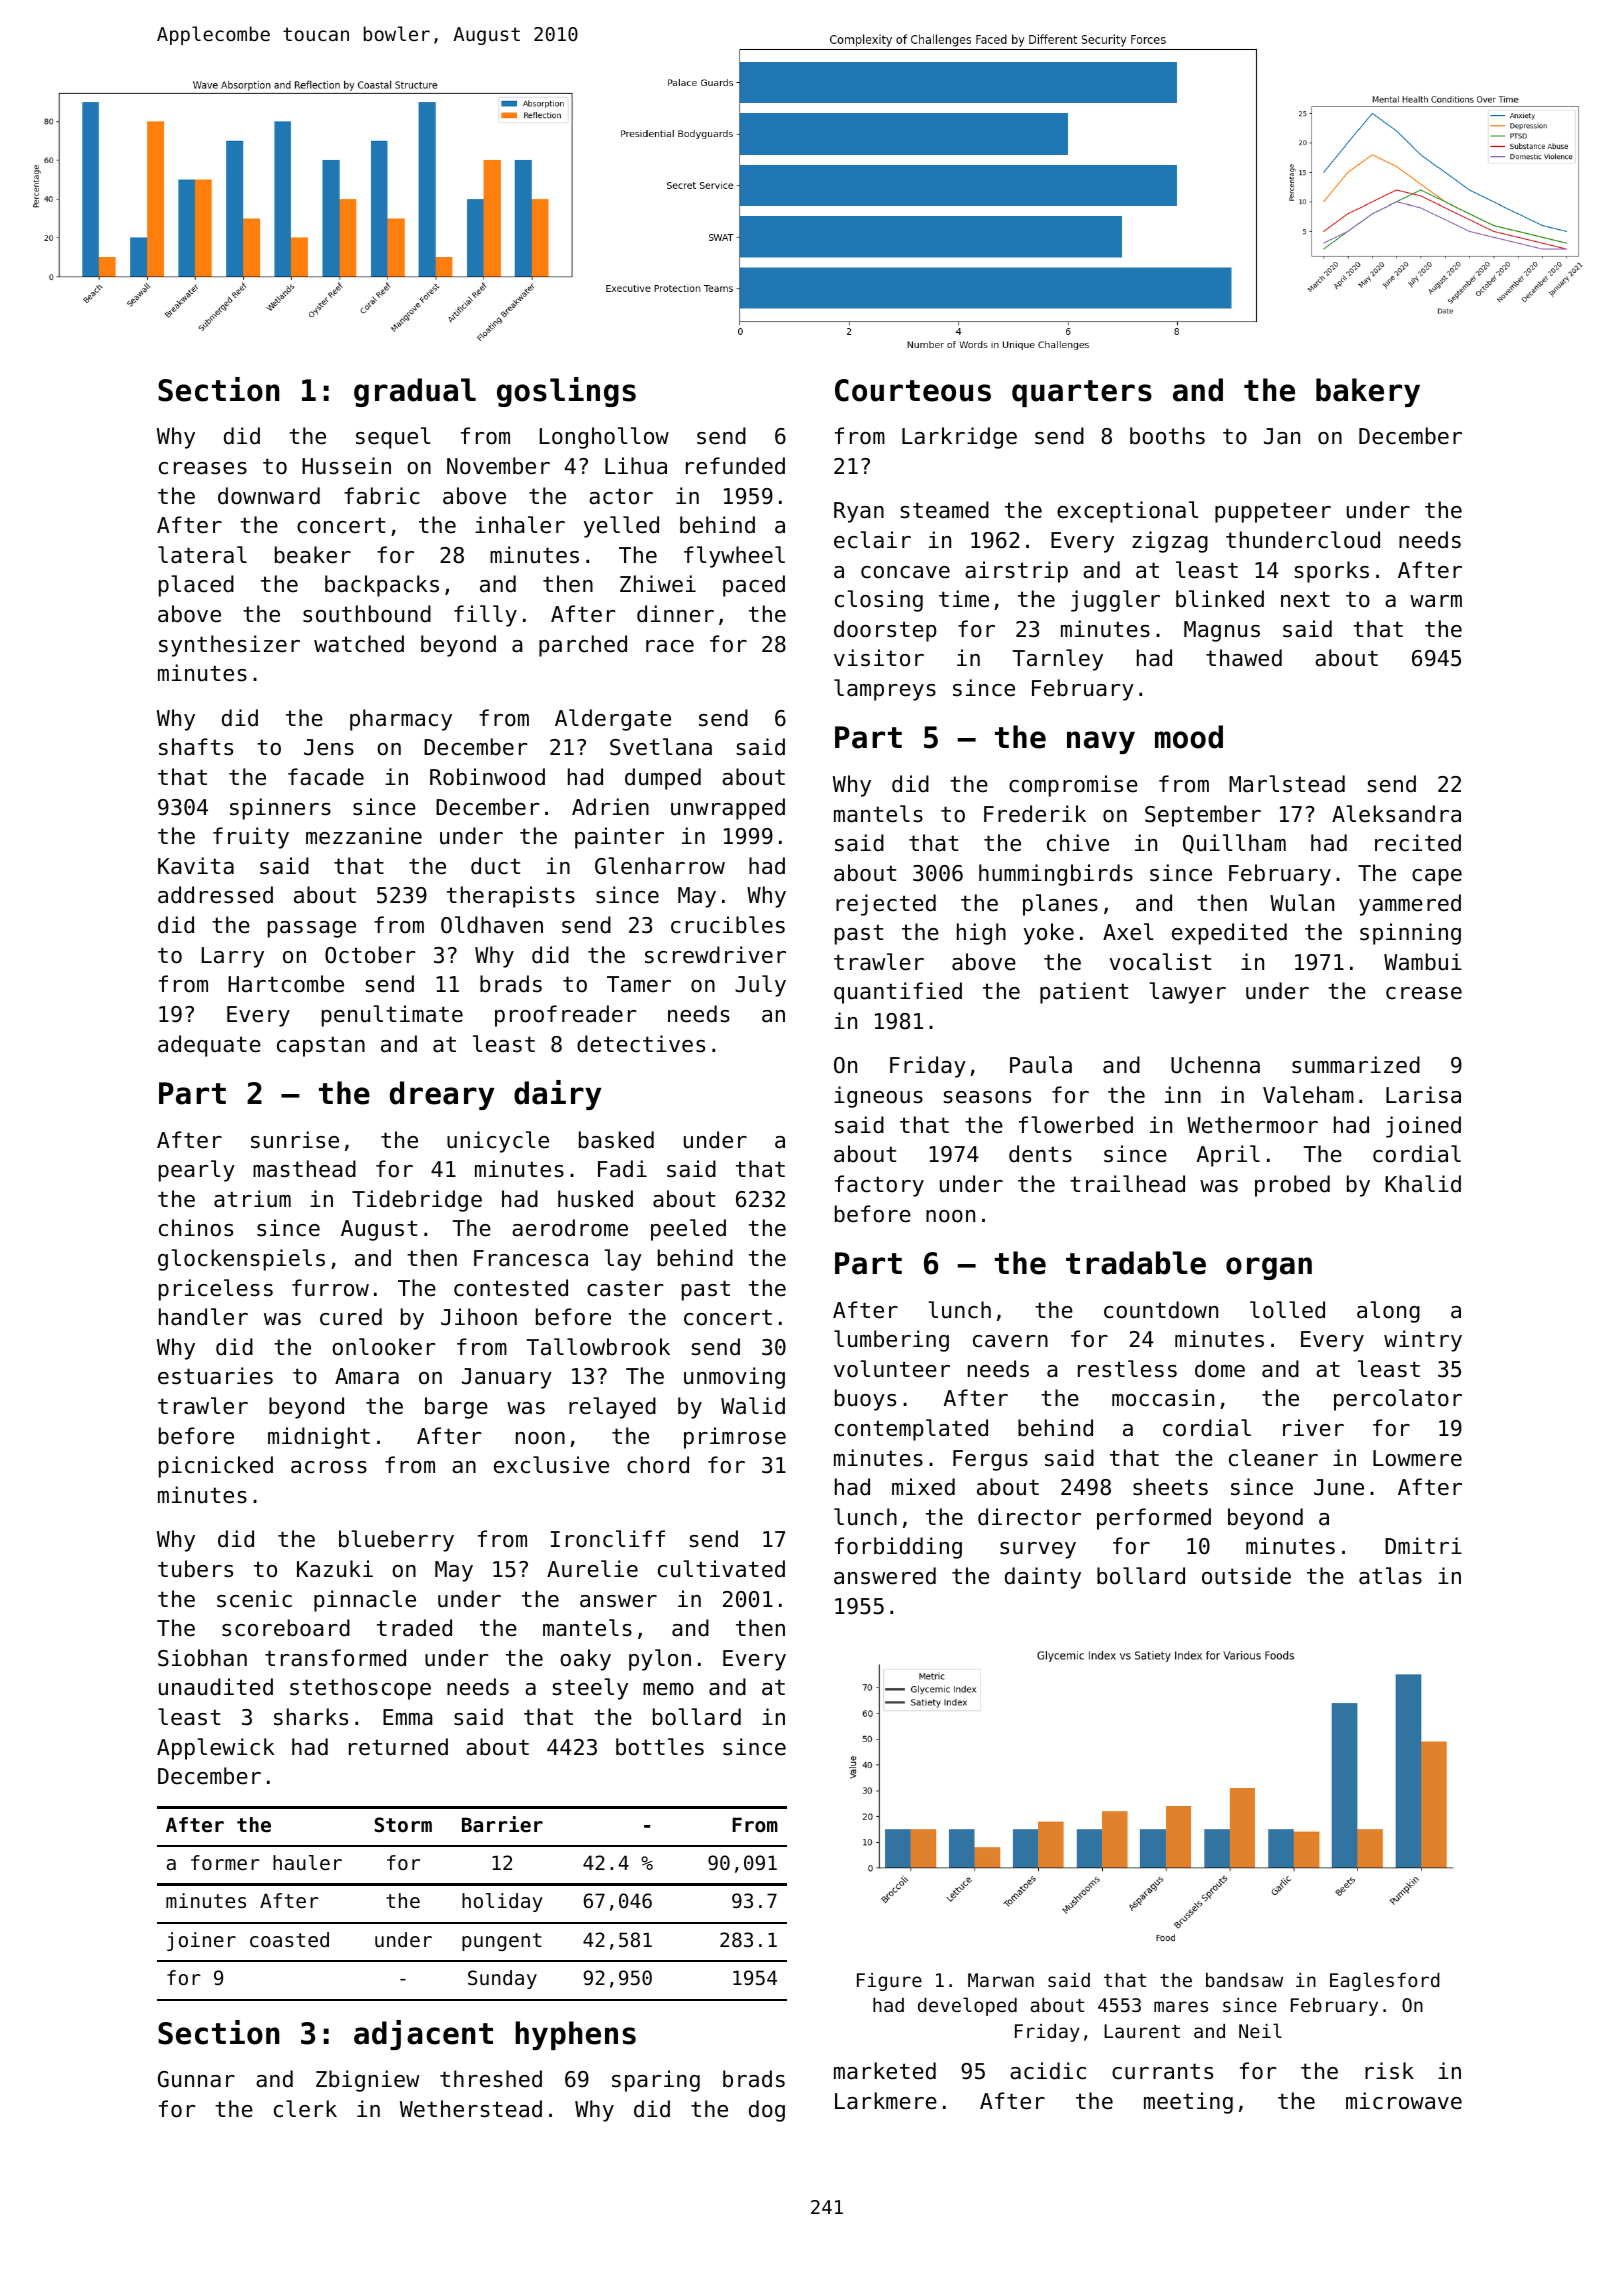 The width and height of the document is (1620, 2292). I want to click on Amara, so click(367, 1376).
